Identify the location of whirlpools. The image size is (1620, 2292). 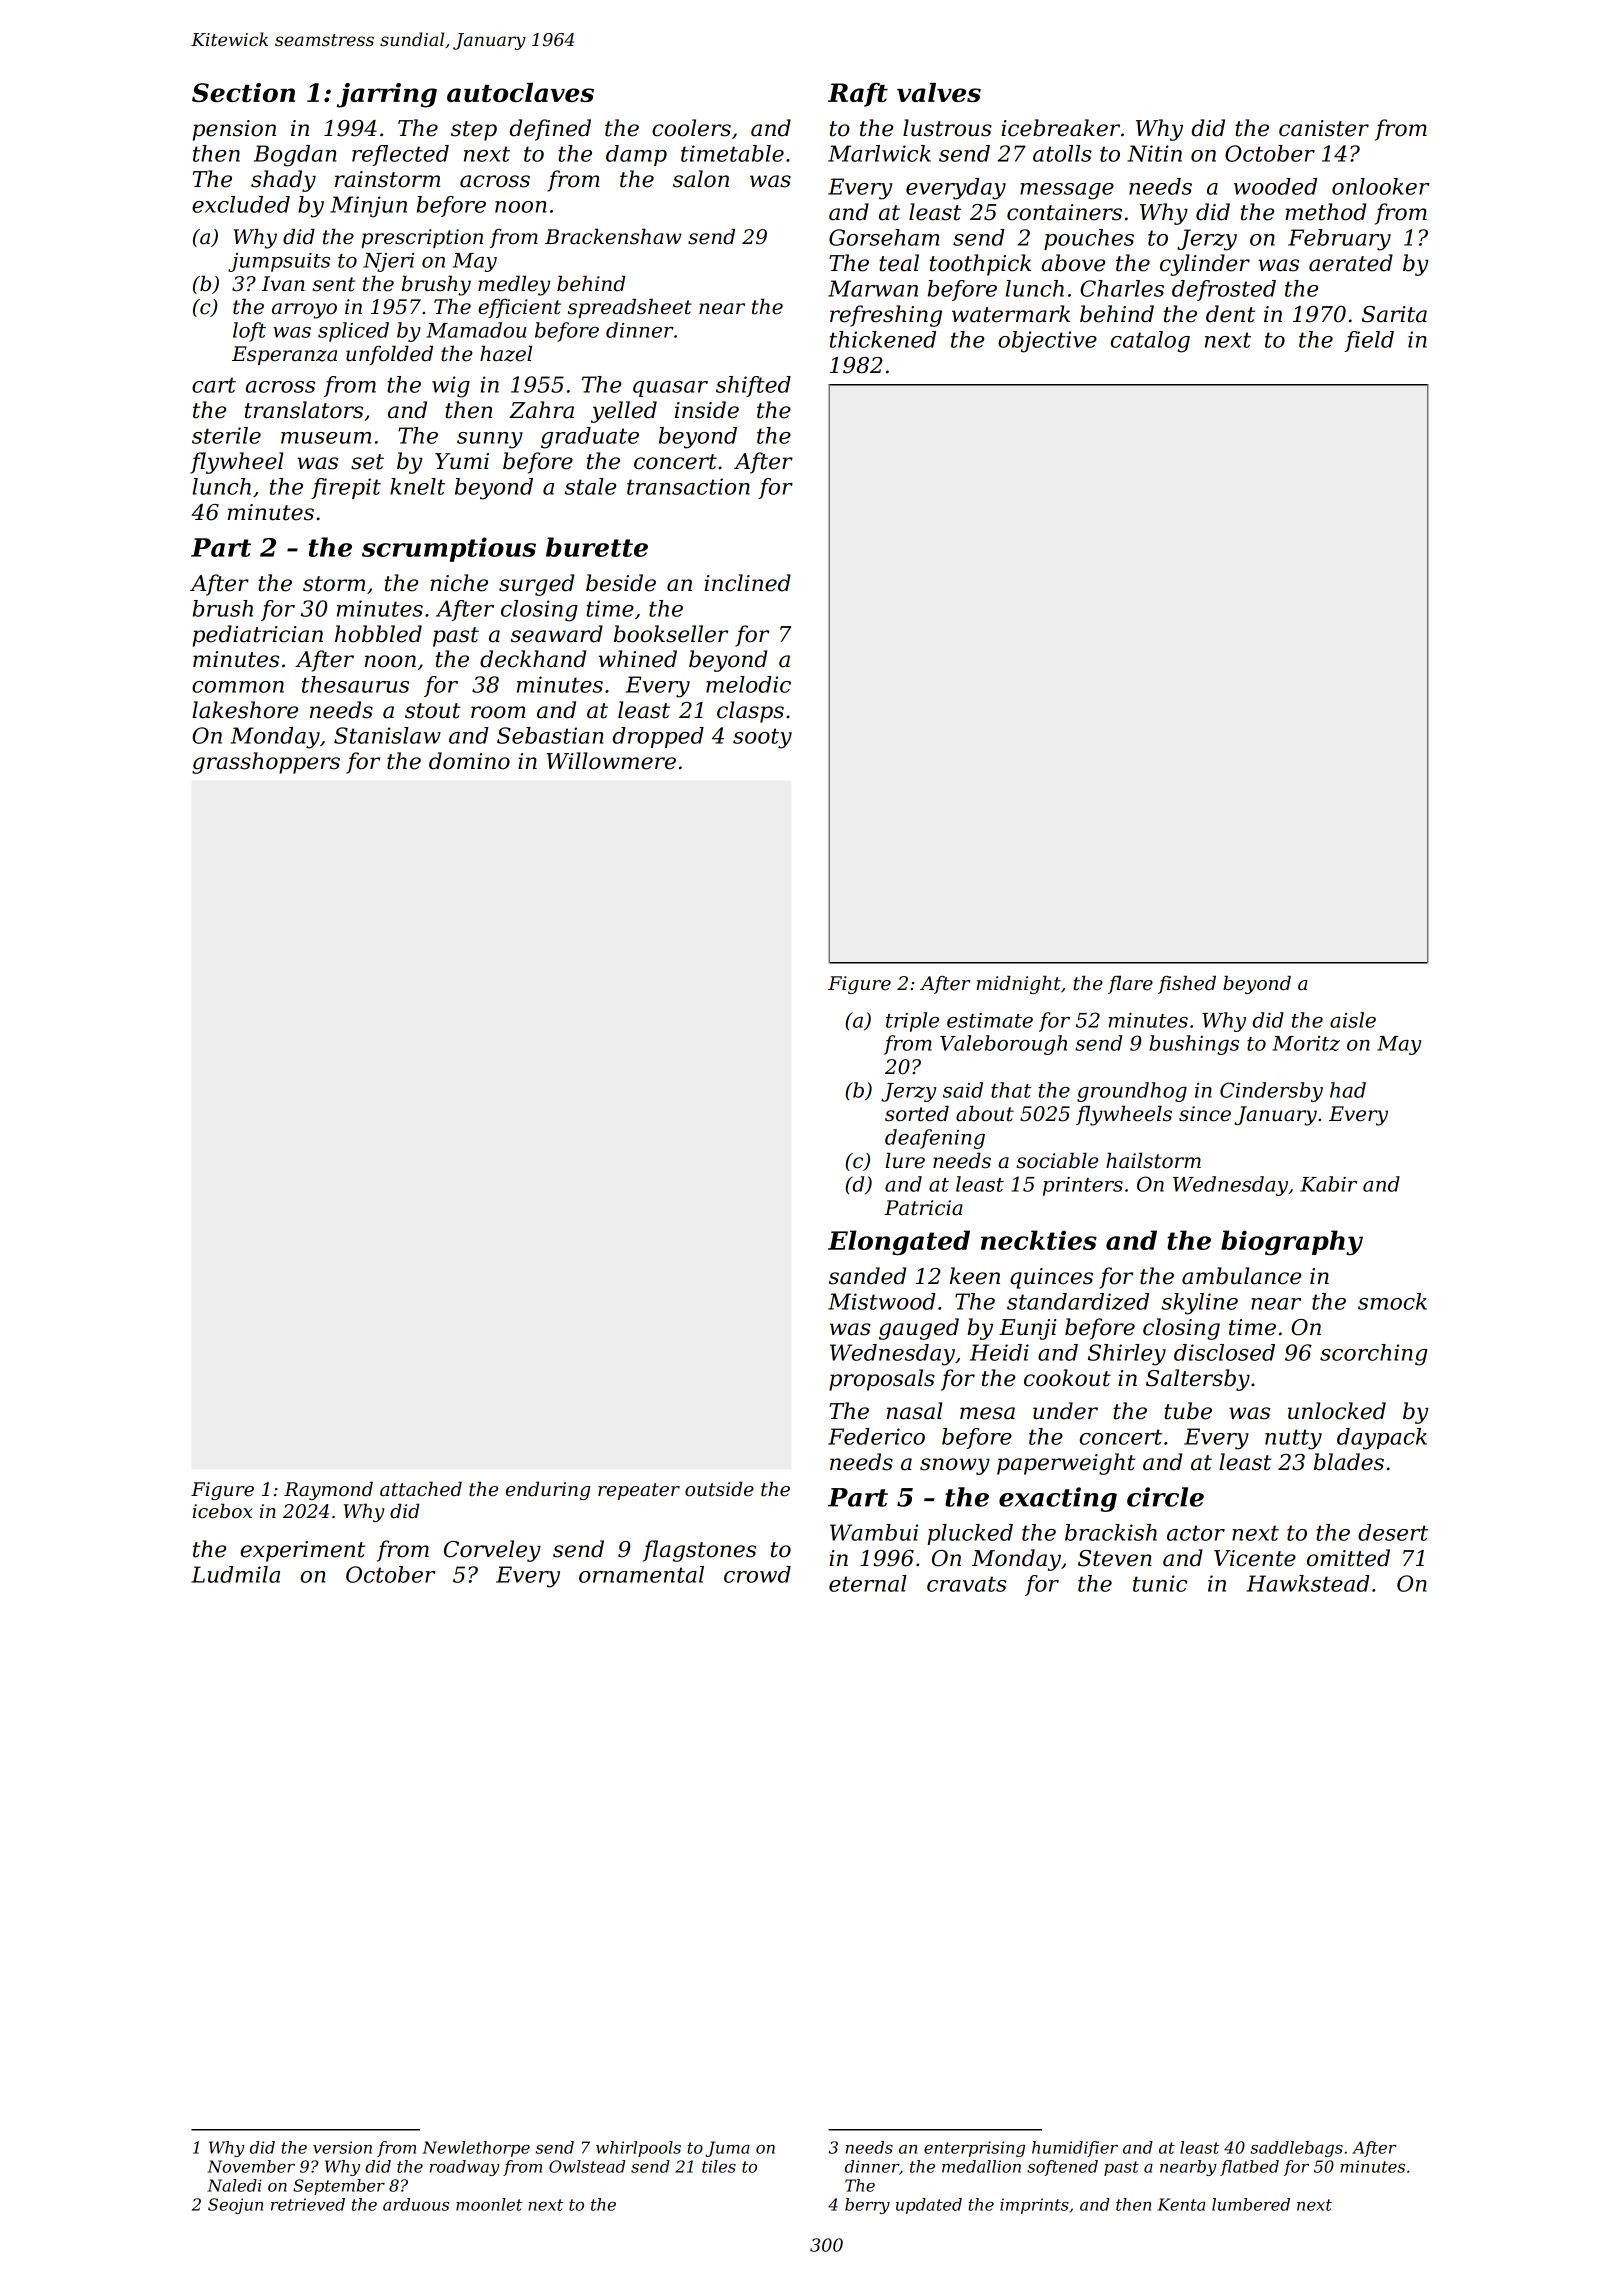
(638, 2149).
